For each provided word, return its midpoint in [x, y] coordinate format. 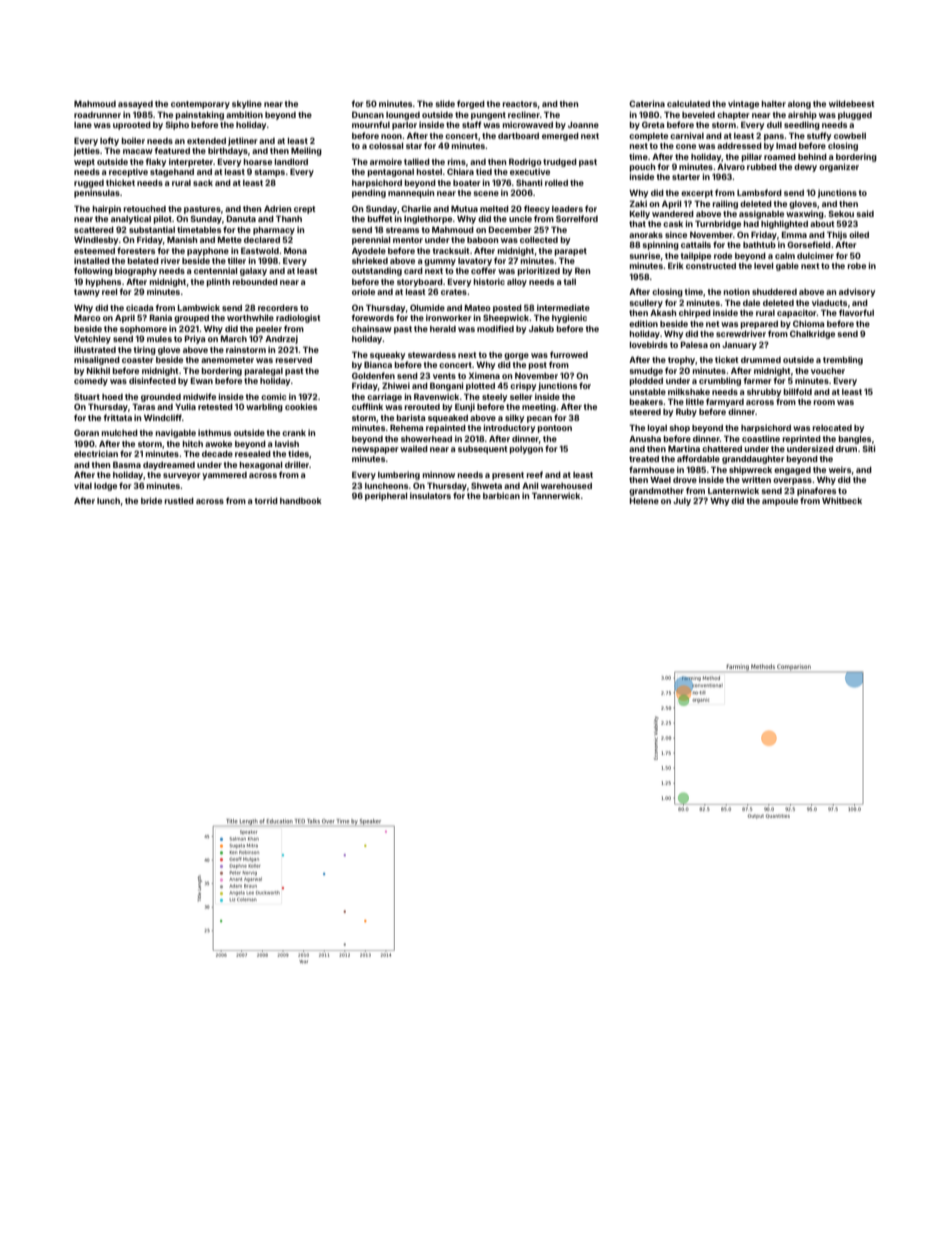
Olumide [427, 307]
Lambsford [759, 192]
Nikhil [98, 370]
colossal [386, 146]
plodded [646, 382]
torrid [266, 500]
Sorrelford [577, 218]
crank [294, 433]
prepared [759, 325]
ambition [244, 114]
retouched [145, 209]
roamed [780, 157]
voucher [828, 371]
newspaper [375, 450]
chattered [722, 449]
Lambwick [199, 307]
